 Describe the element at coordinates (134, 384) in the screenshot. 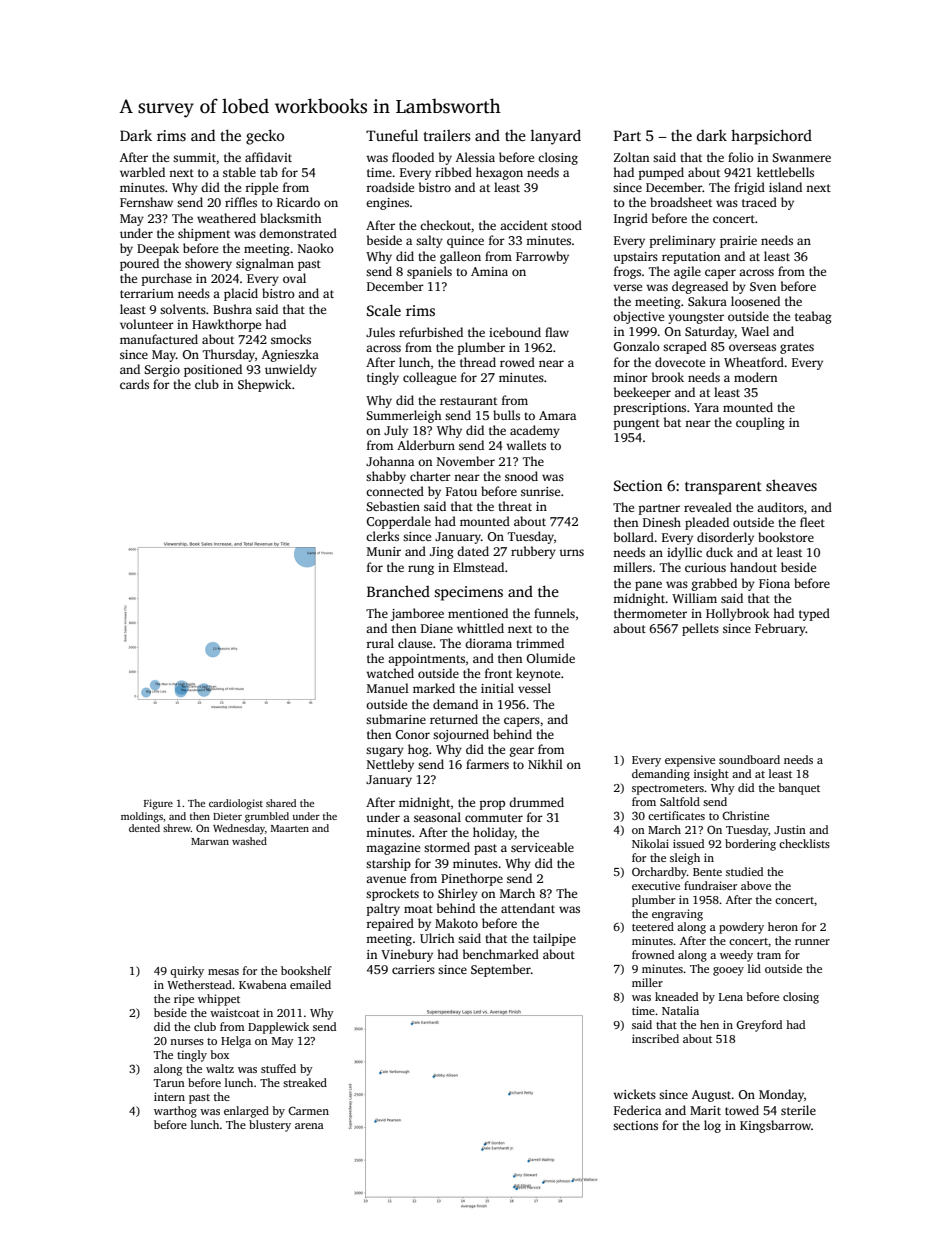

I see `cards` at that location.
